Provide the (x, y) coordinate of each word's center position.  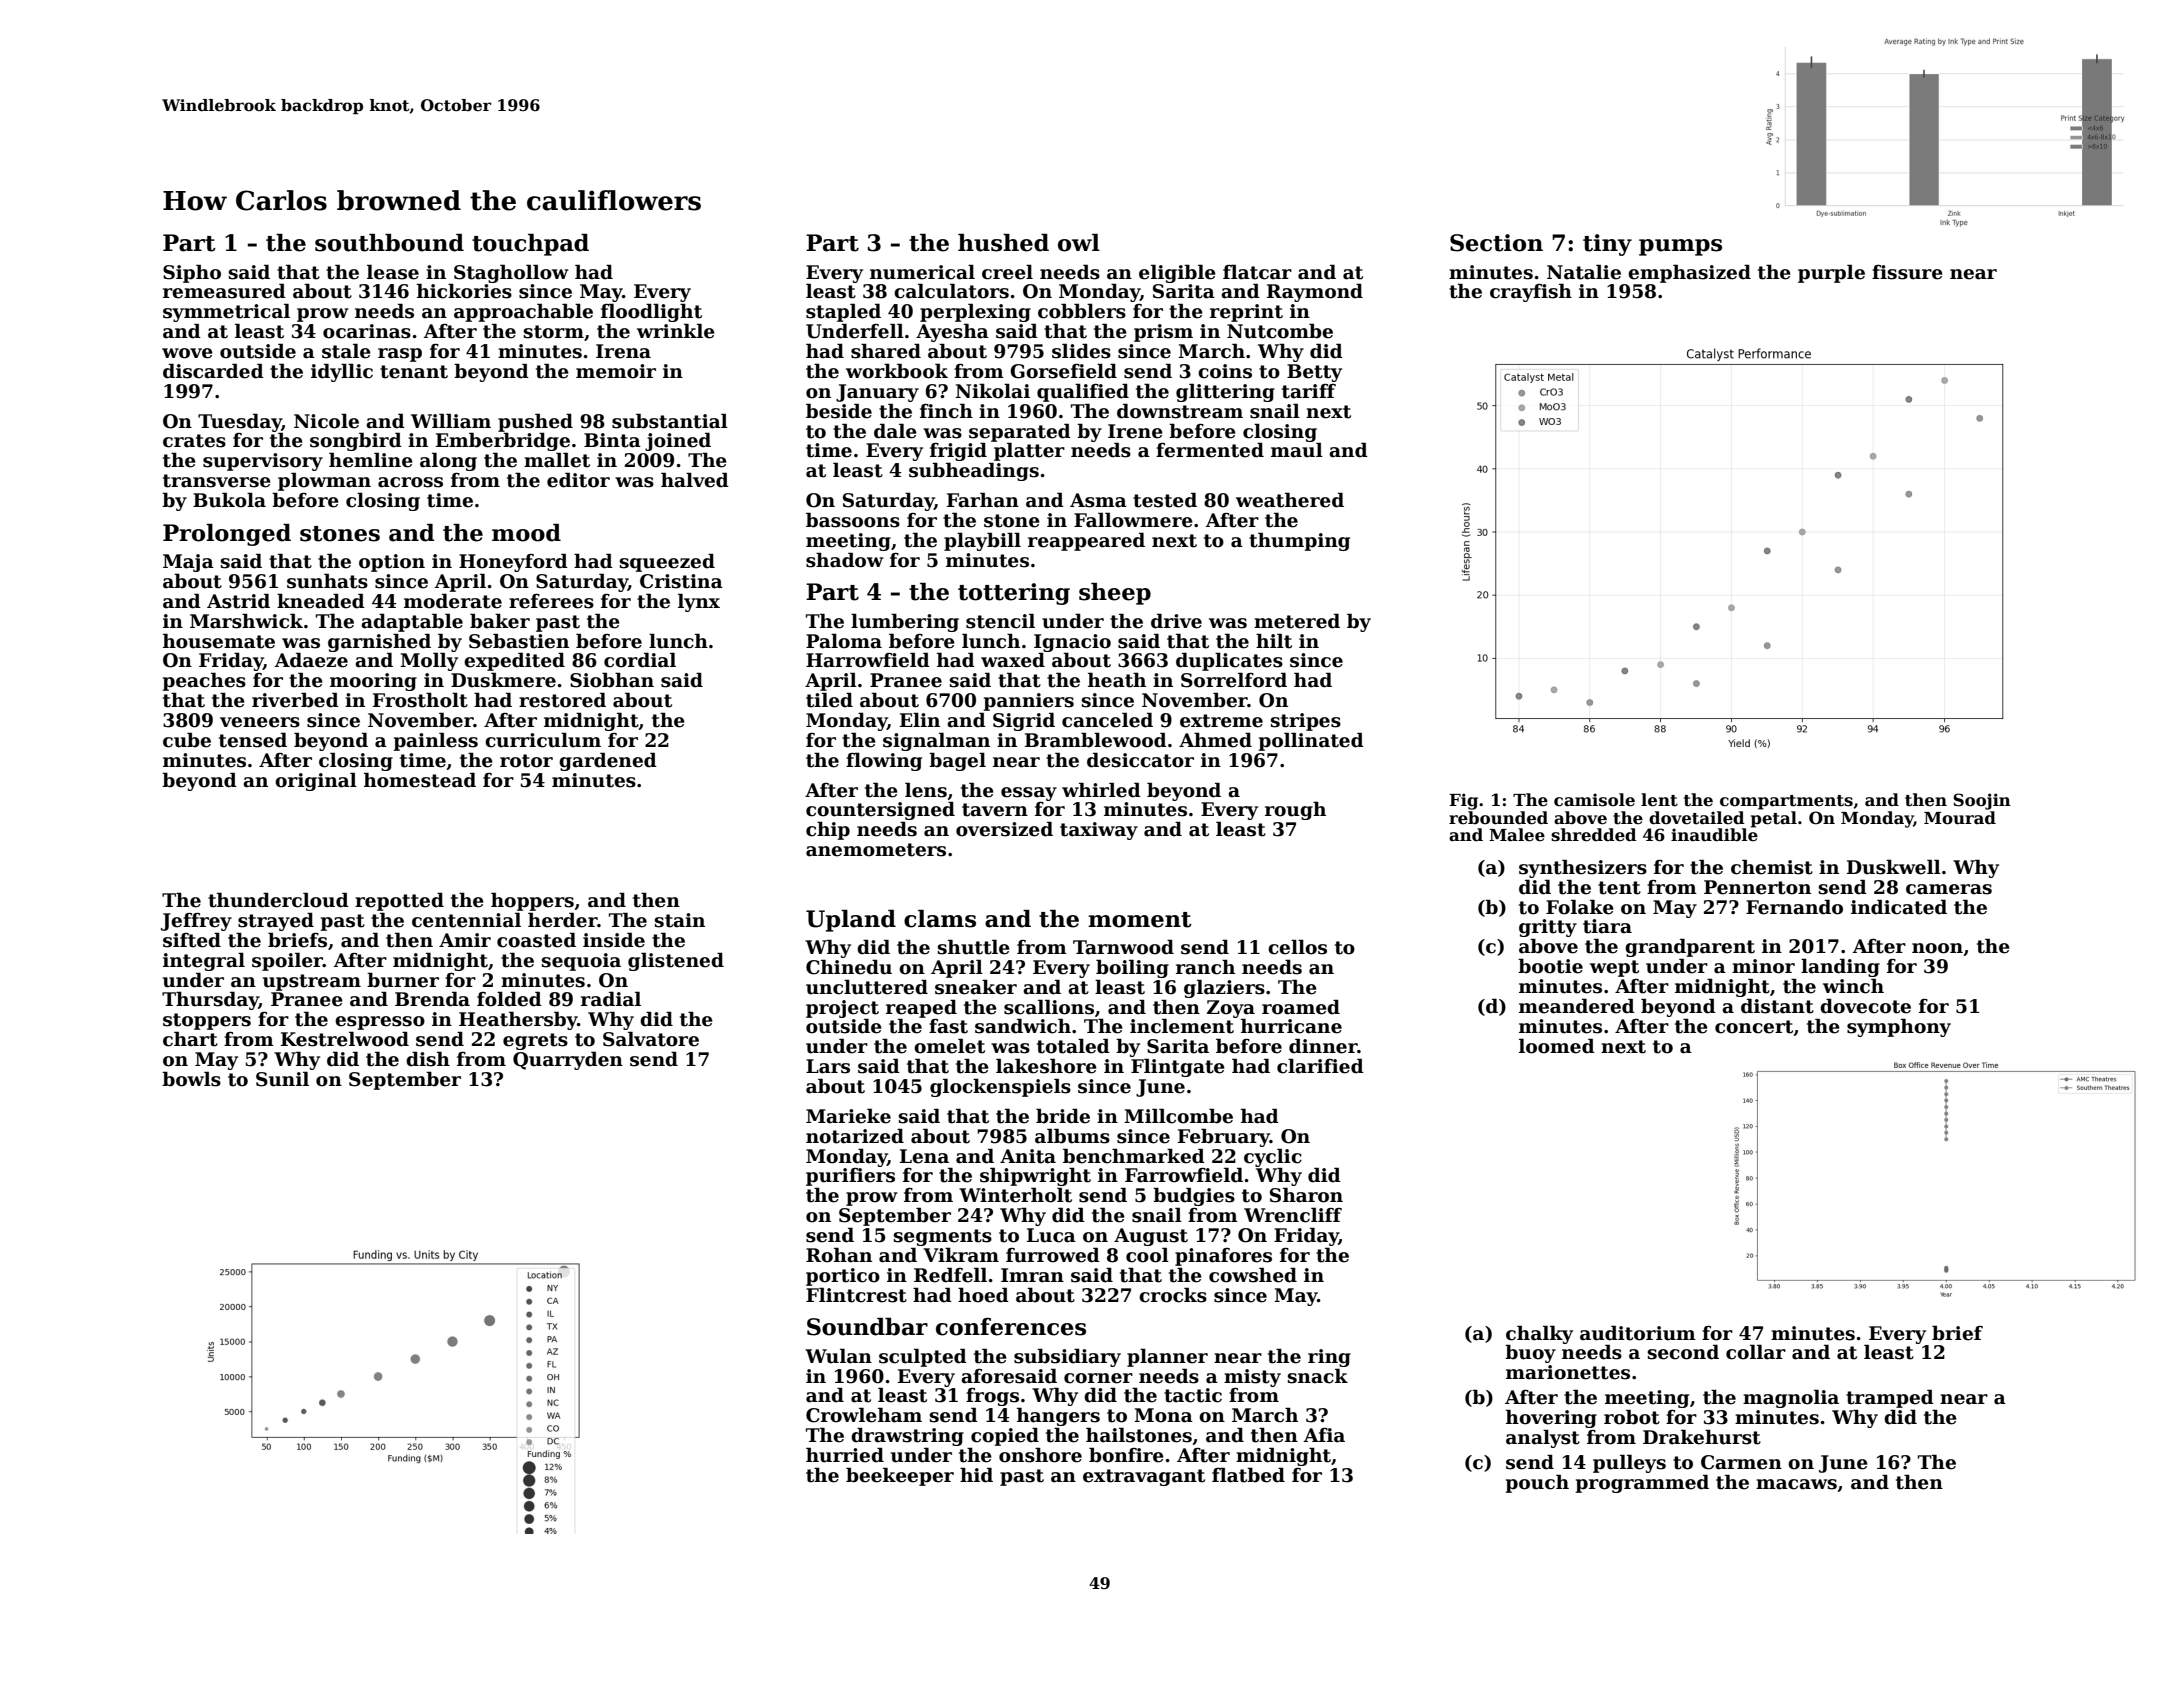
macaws (1796, 1484)
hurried (845, 1455)
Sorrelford (1234, 680)
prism (1163, 333)
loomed (1557, 1046)
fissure (1907, 272)
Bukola (229, 500)
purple (1831, 273)
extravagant (1144, 1477)
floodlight (651, 312)
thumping (1299, 541)
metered (1297, 621)
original (316, 781)
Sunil (282, 1079)
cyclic (1273, 1158)
